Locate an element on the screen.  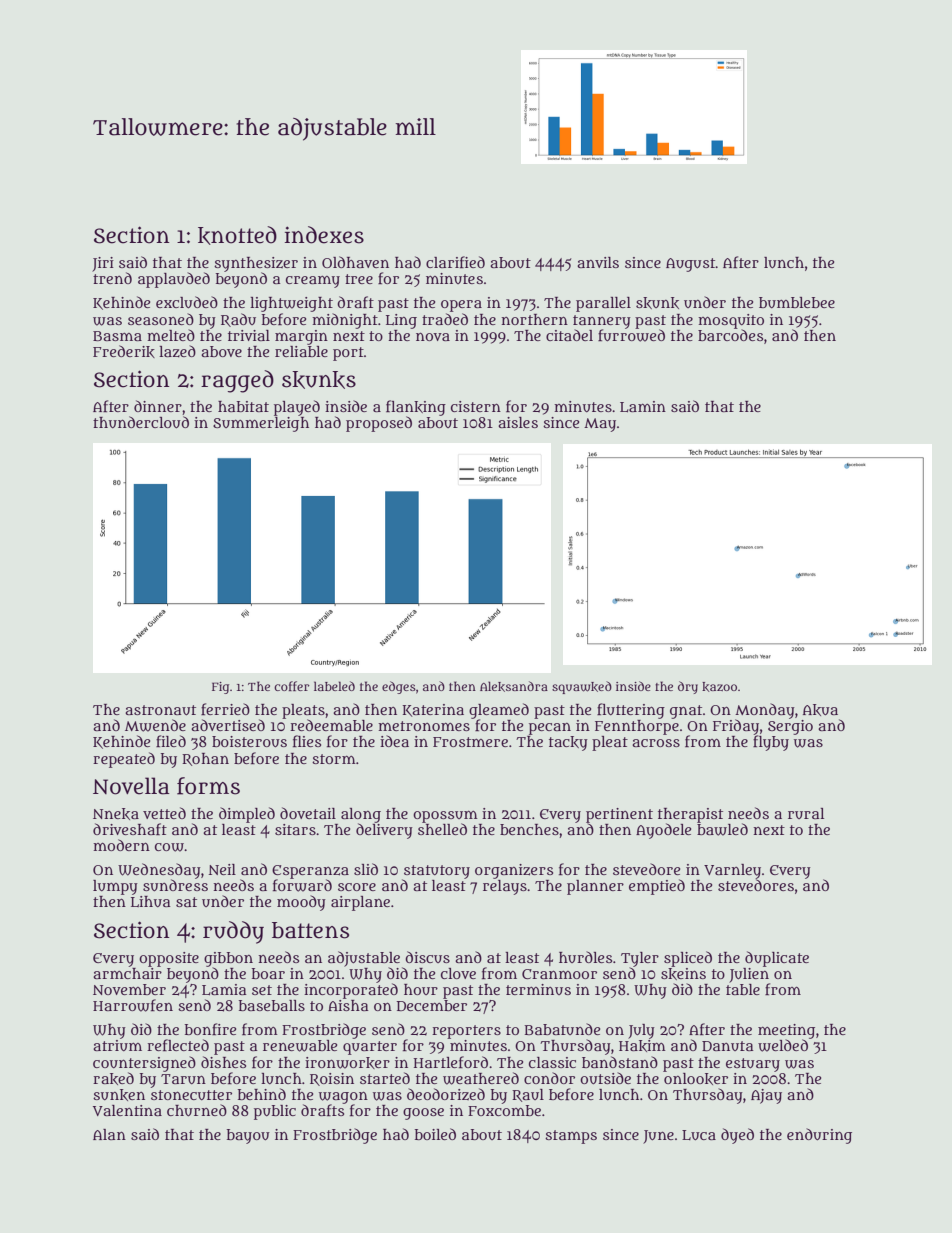
anvils is located at coordinates (598, 262).
